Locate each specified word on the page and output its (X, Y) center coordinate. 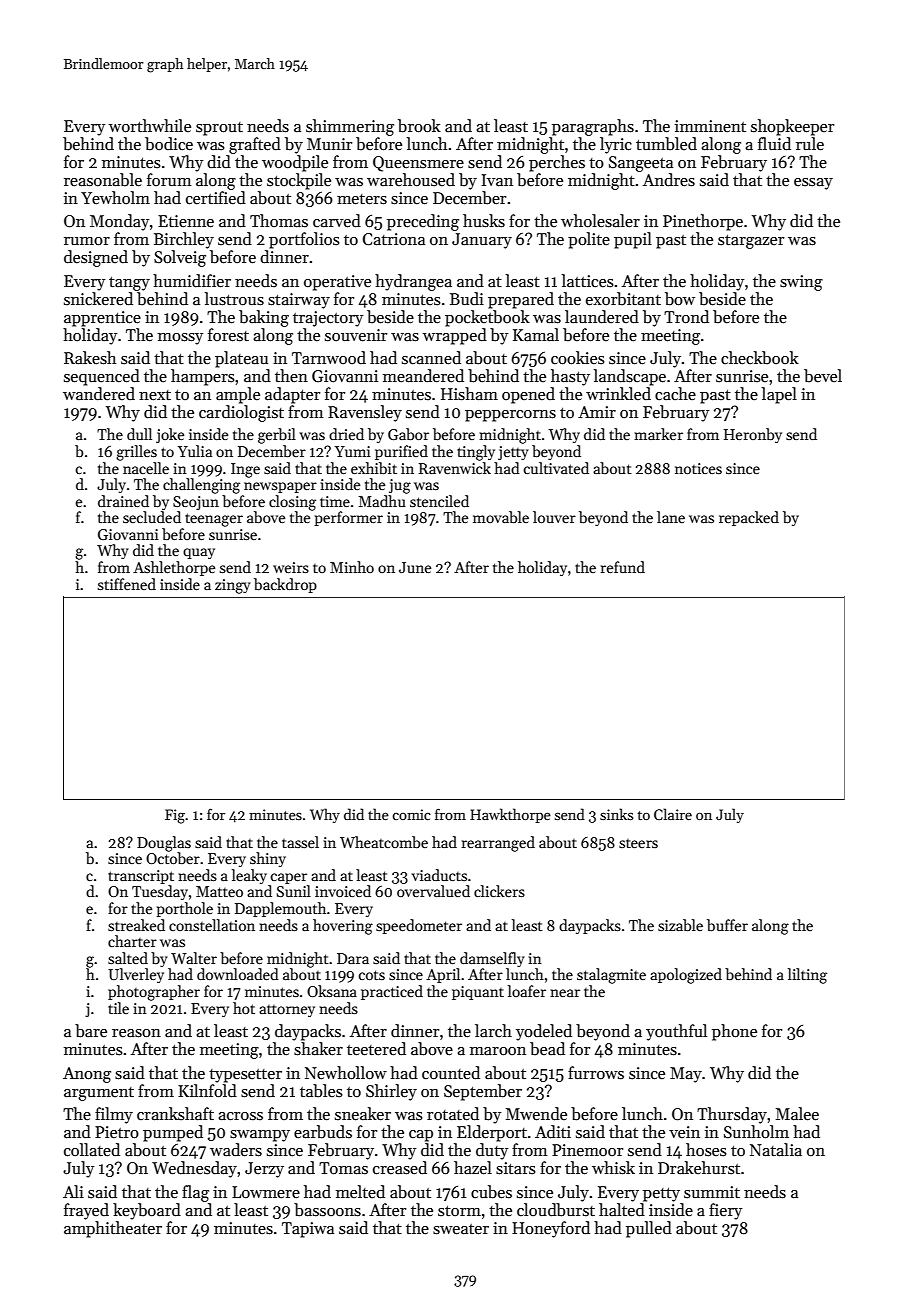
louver (554, 517)
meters (362, 199)
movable (501, 517)
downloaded (238, 974)
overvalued (433, 891)
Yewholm (115, 198)
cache (675, 394)
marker (658, 434)
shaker (318, 1049)
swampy (260, 1136)
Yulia (195, 451)
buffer (727, 925)
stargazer (751, 242)
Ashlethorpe (174, 568)
